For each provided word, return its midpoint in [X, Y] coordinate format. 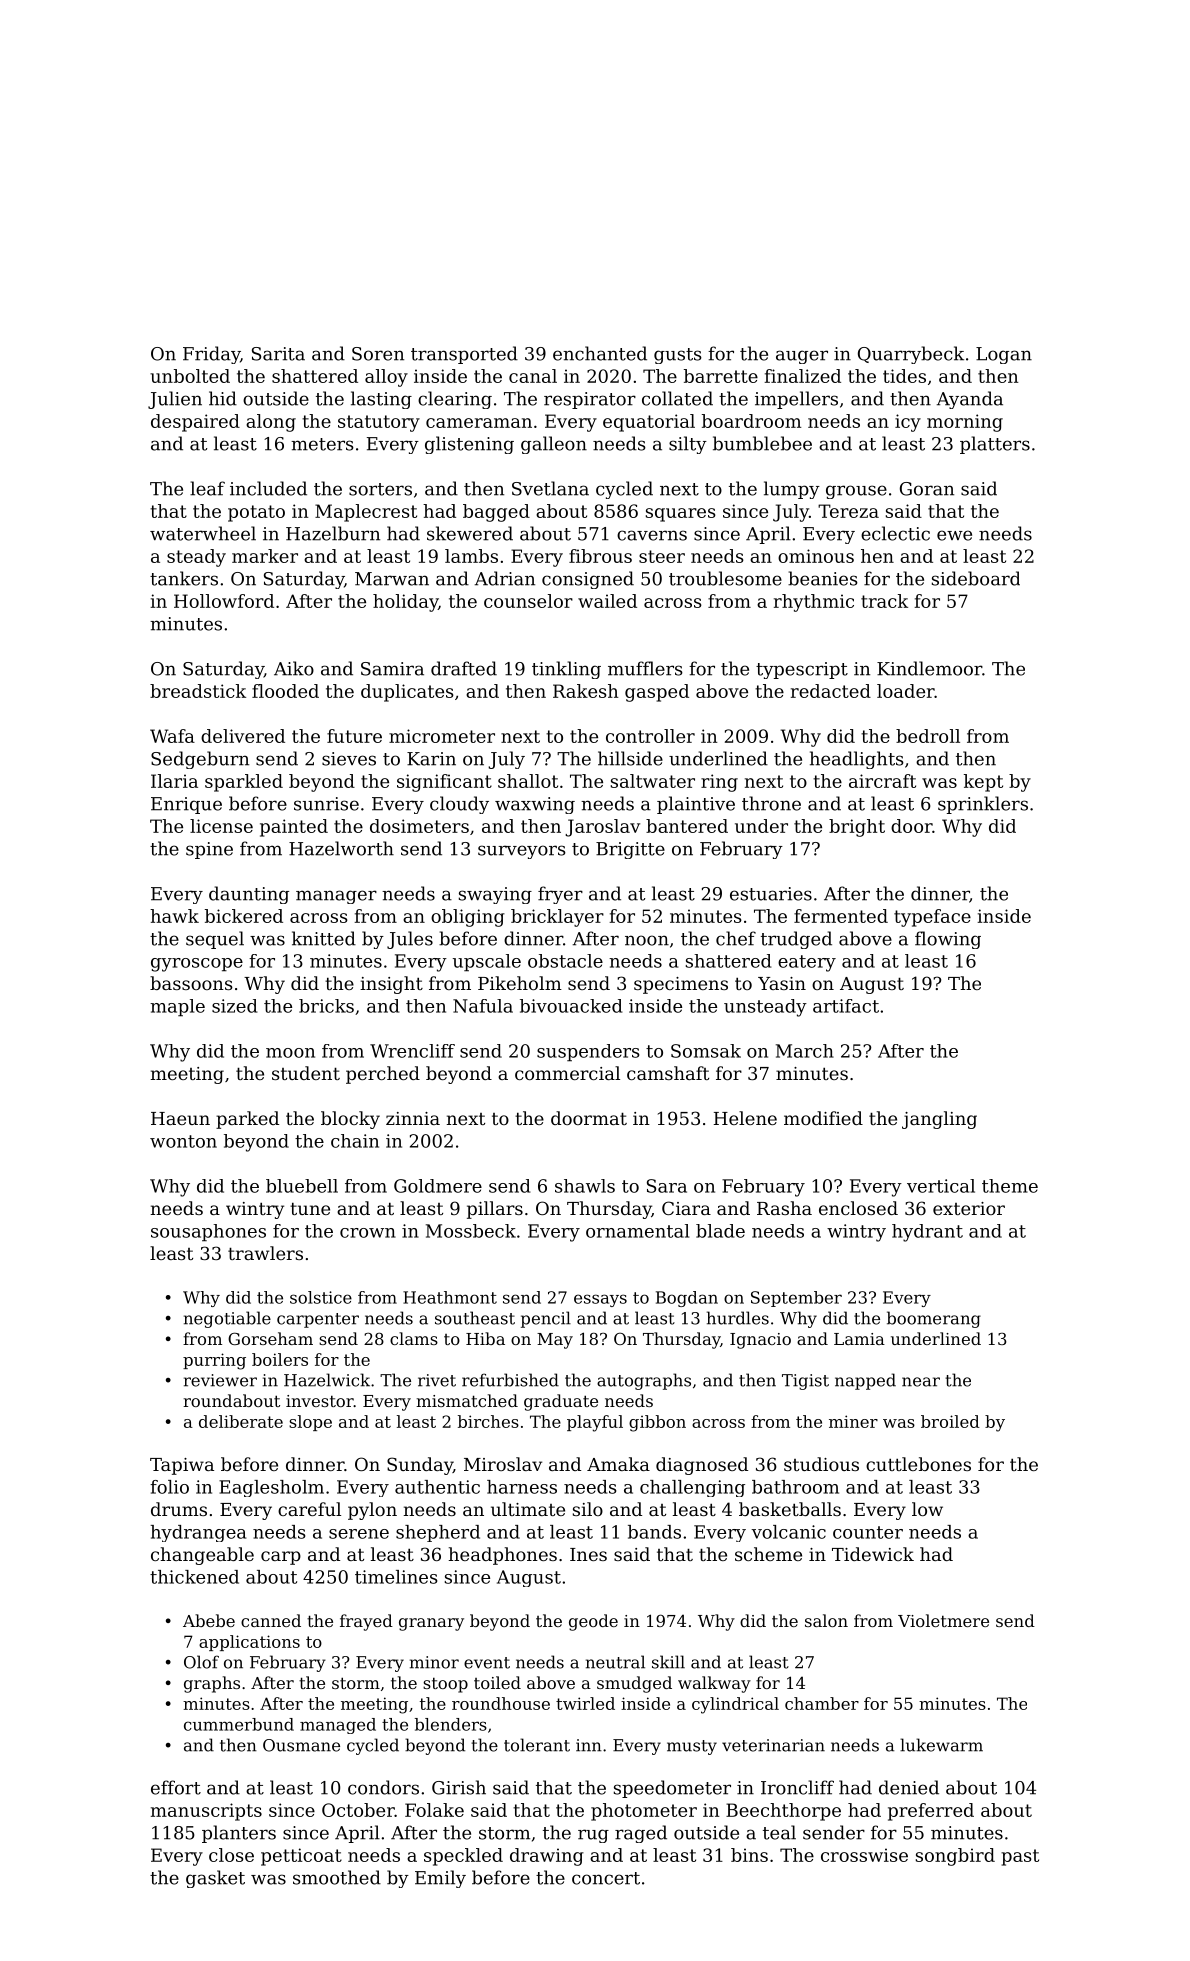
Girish [459, 1787]
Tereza [848, 511]
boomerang [934, 1319]
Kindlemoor [929, 668]
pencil [546, 1319]
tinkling [566, 670]
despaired [195, 423]
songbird [955, 1857]
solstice [321, 1297]
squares [681, 515]
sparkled [244, 783]
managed [338, 1726]
